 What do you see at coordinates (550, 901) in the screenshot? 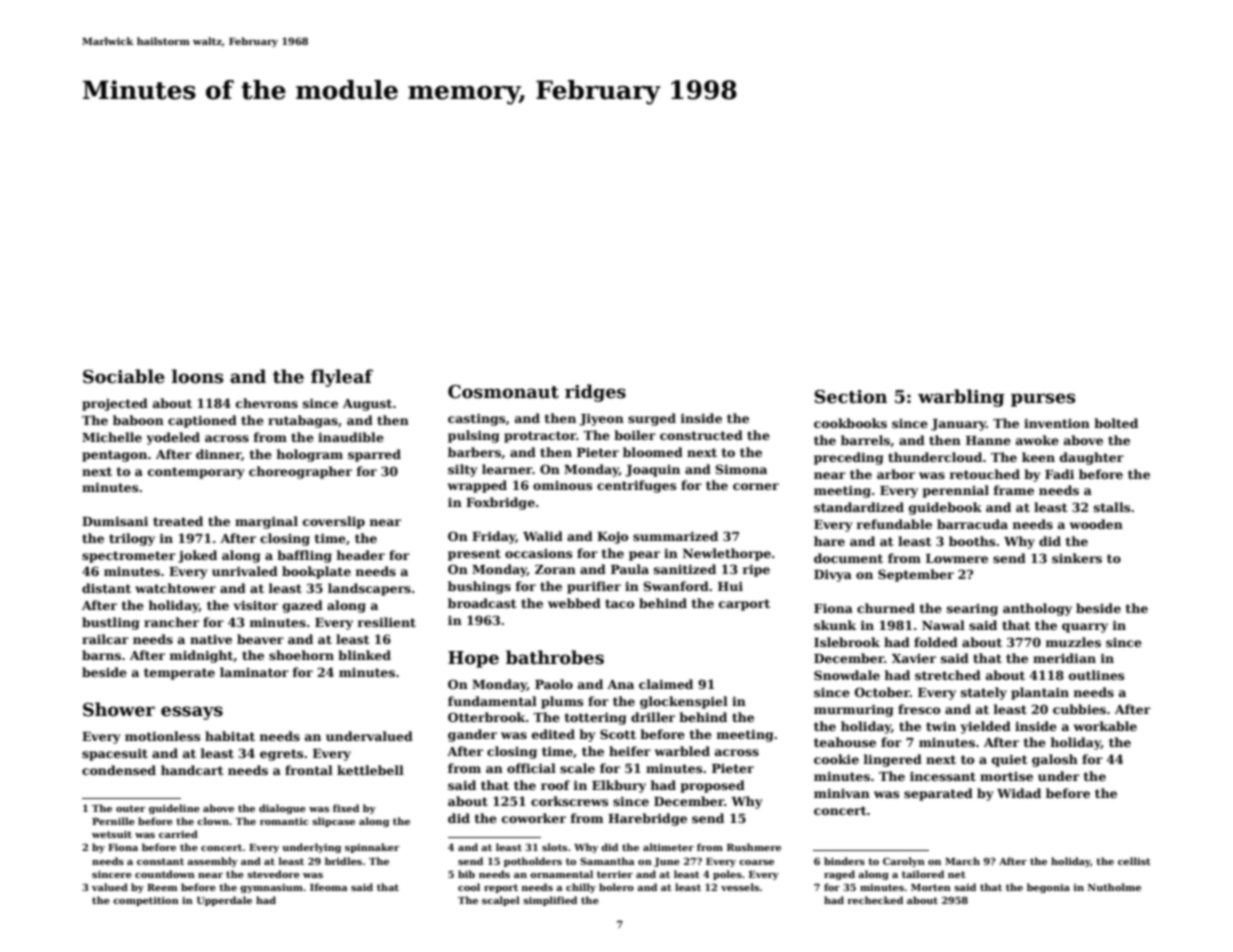
I see `simplified` at bounding box center [550, 901].
